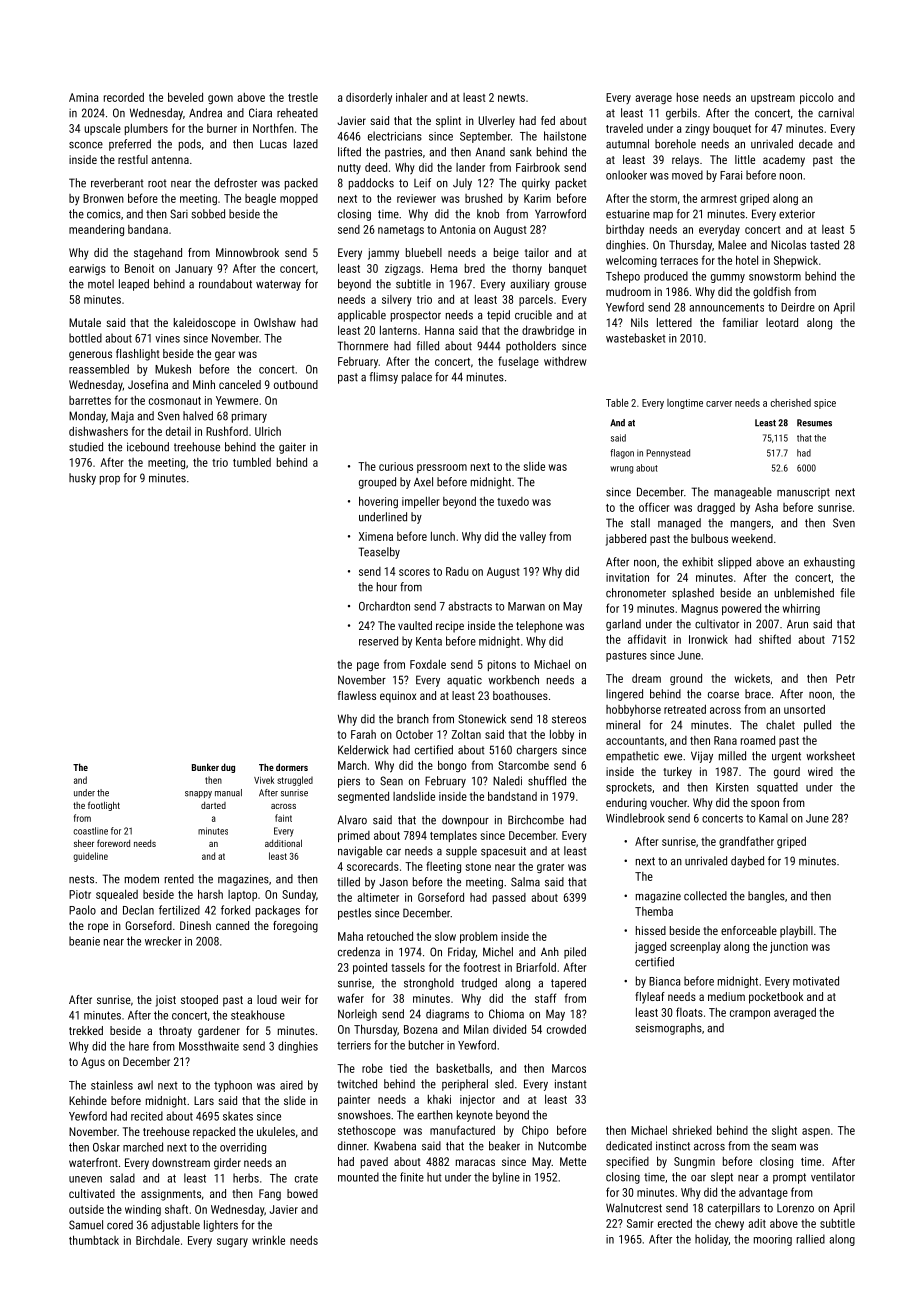  I want to click on Deirdre, so click(798, 307).
